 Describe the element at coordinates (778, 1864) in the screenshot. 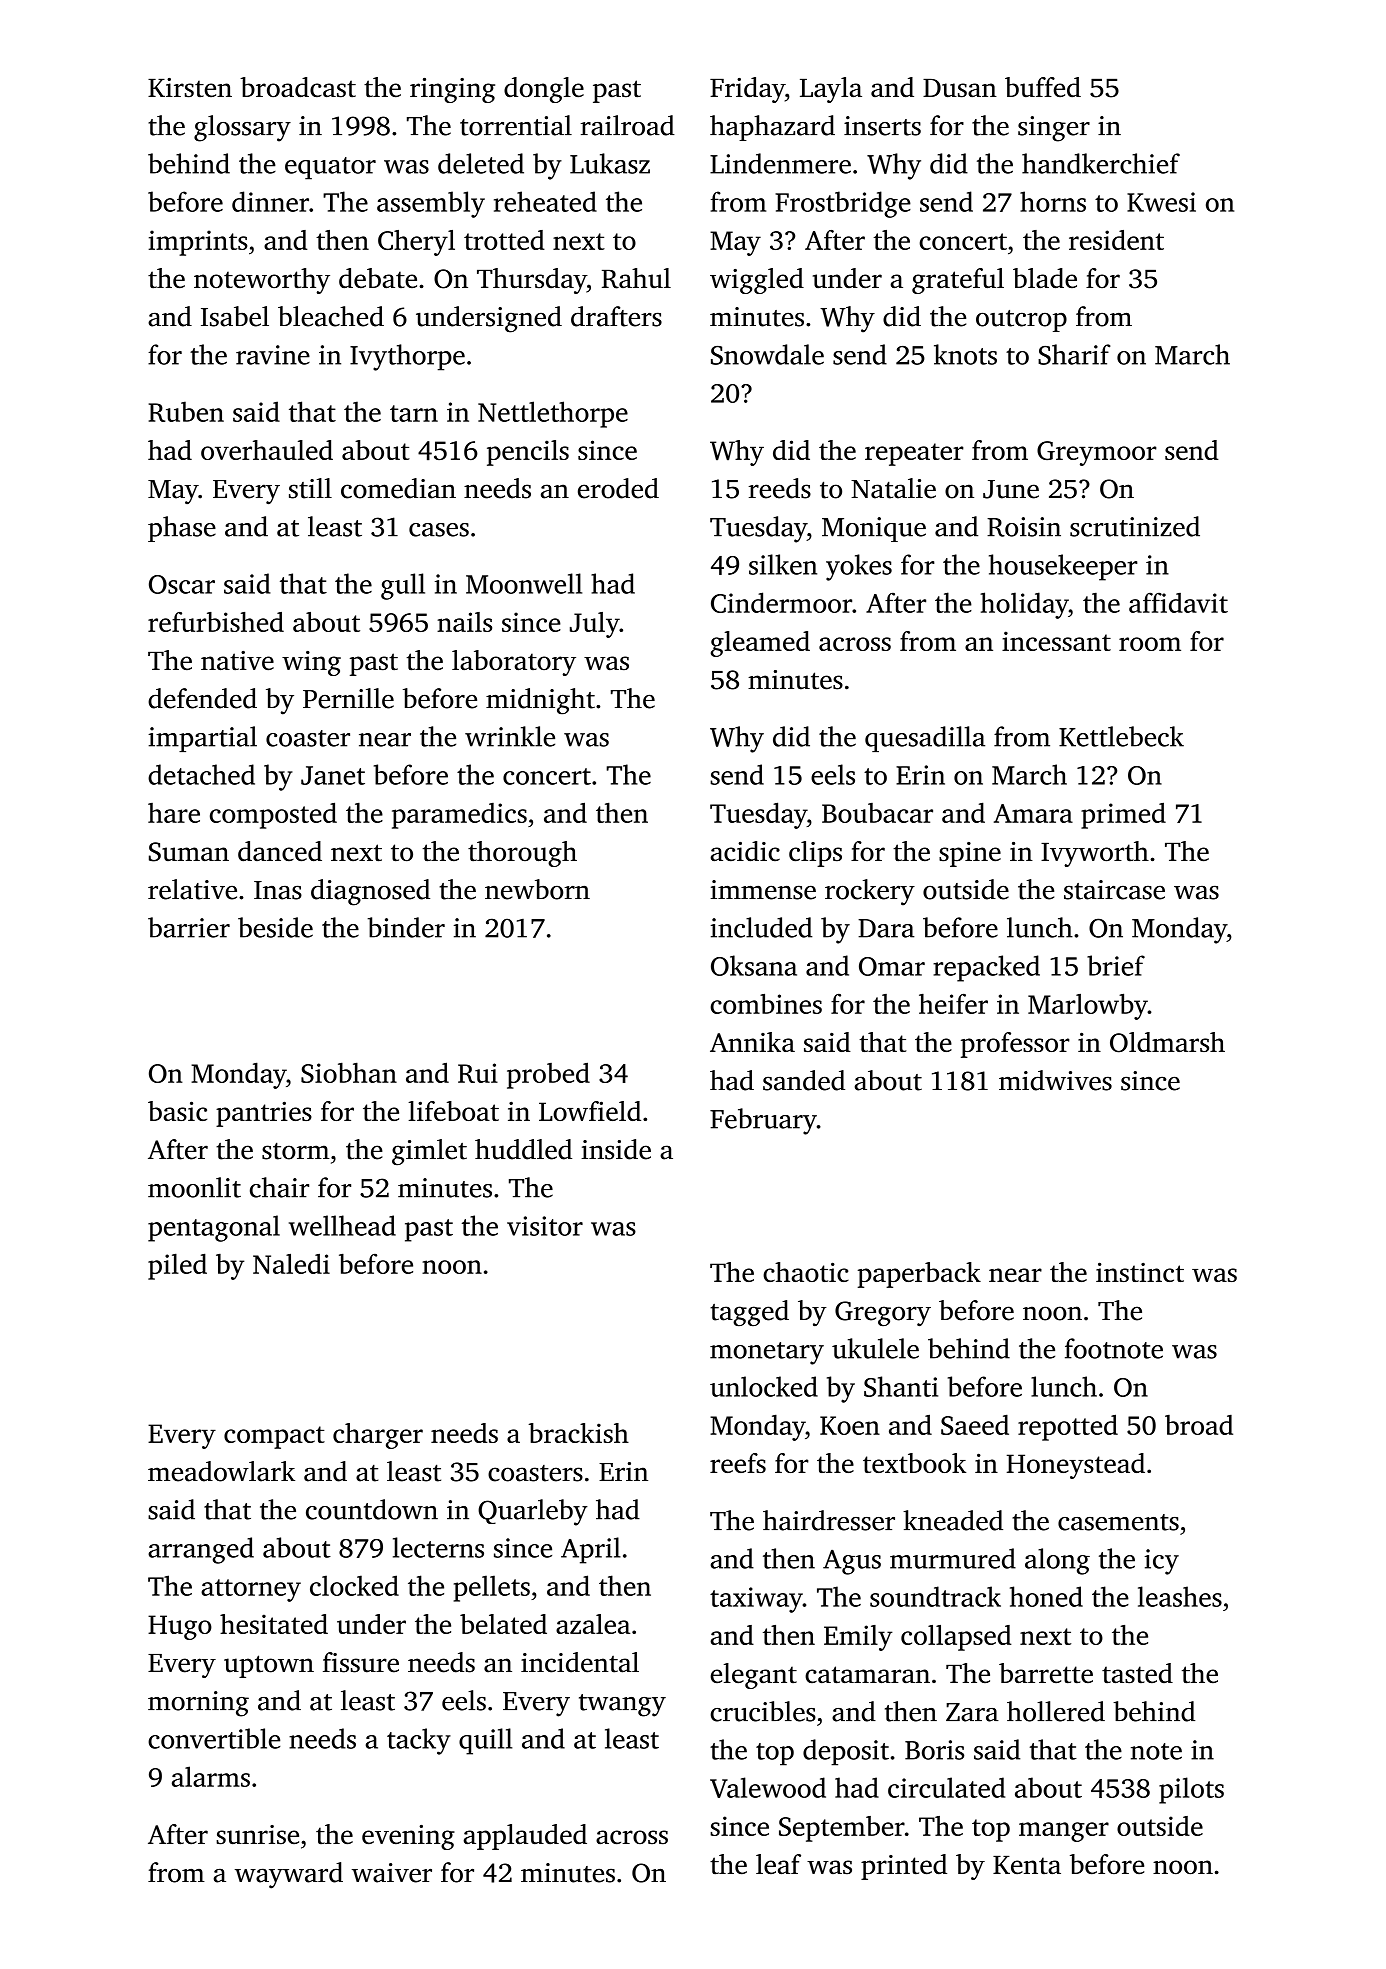

I see `leaf` at that location.
